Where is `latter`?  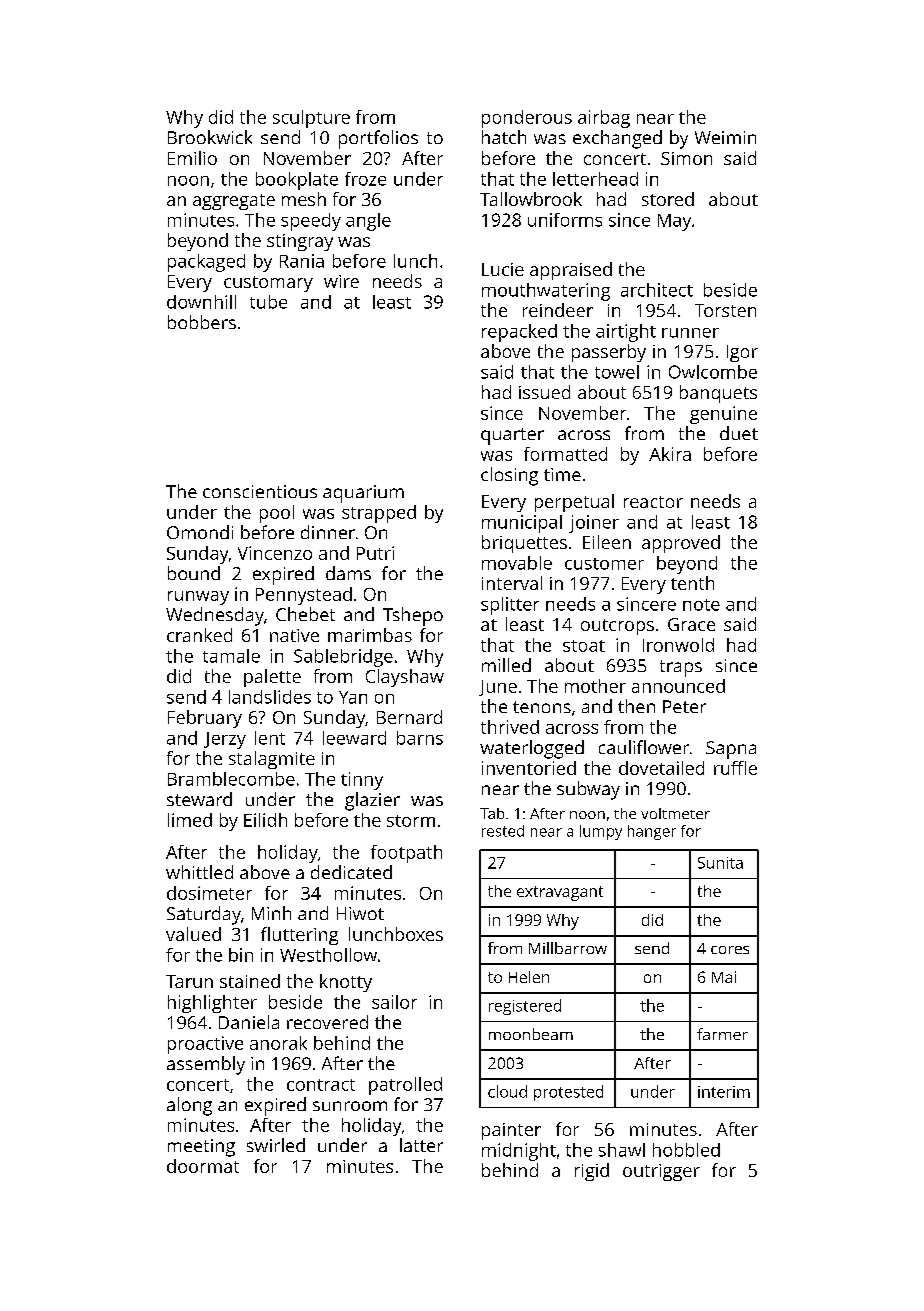 latter is located at coordinates (421, 1145).
